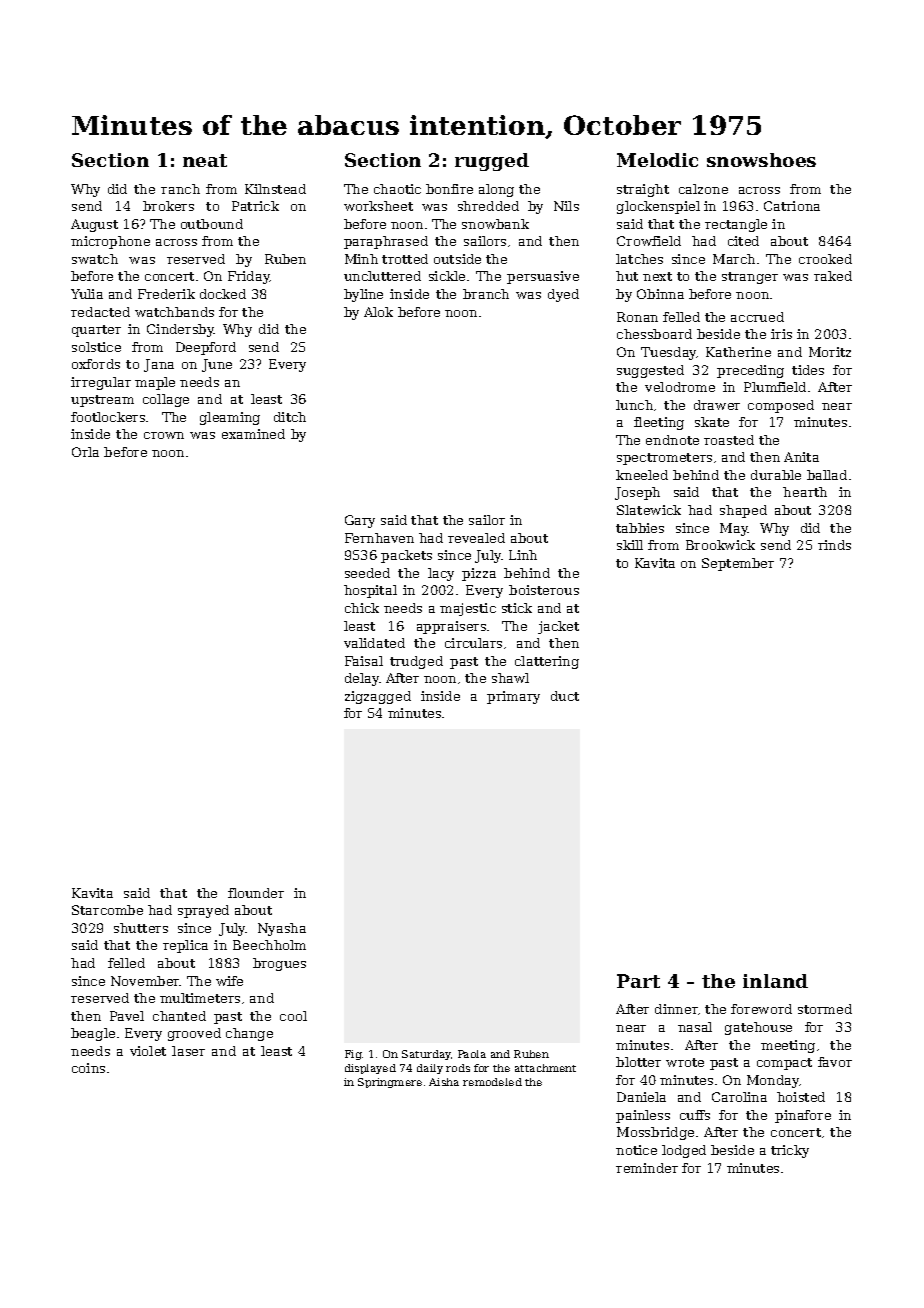 The height and width of the image is (1308, 924). What do you see at coordinates (430, 1069) in the image?
I see `daily` at bounding box center [430, 1069].
